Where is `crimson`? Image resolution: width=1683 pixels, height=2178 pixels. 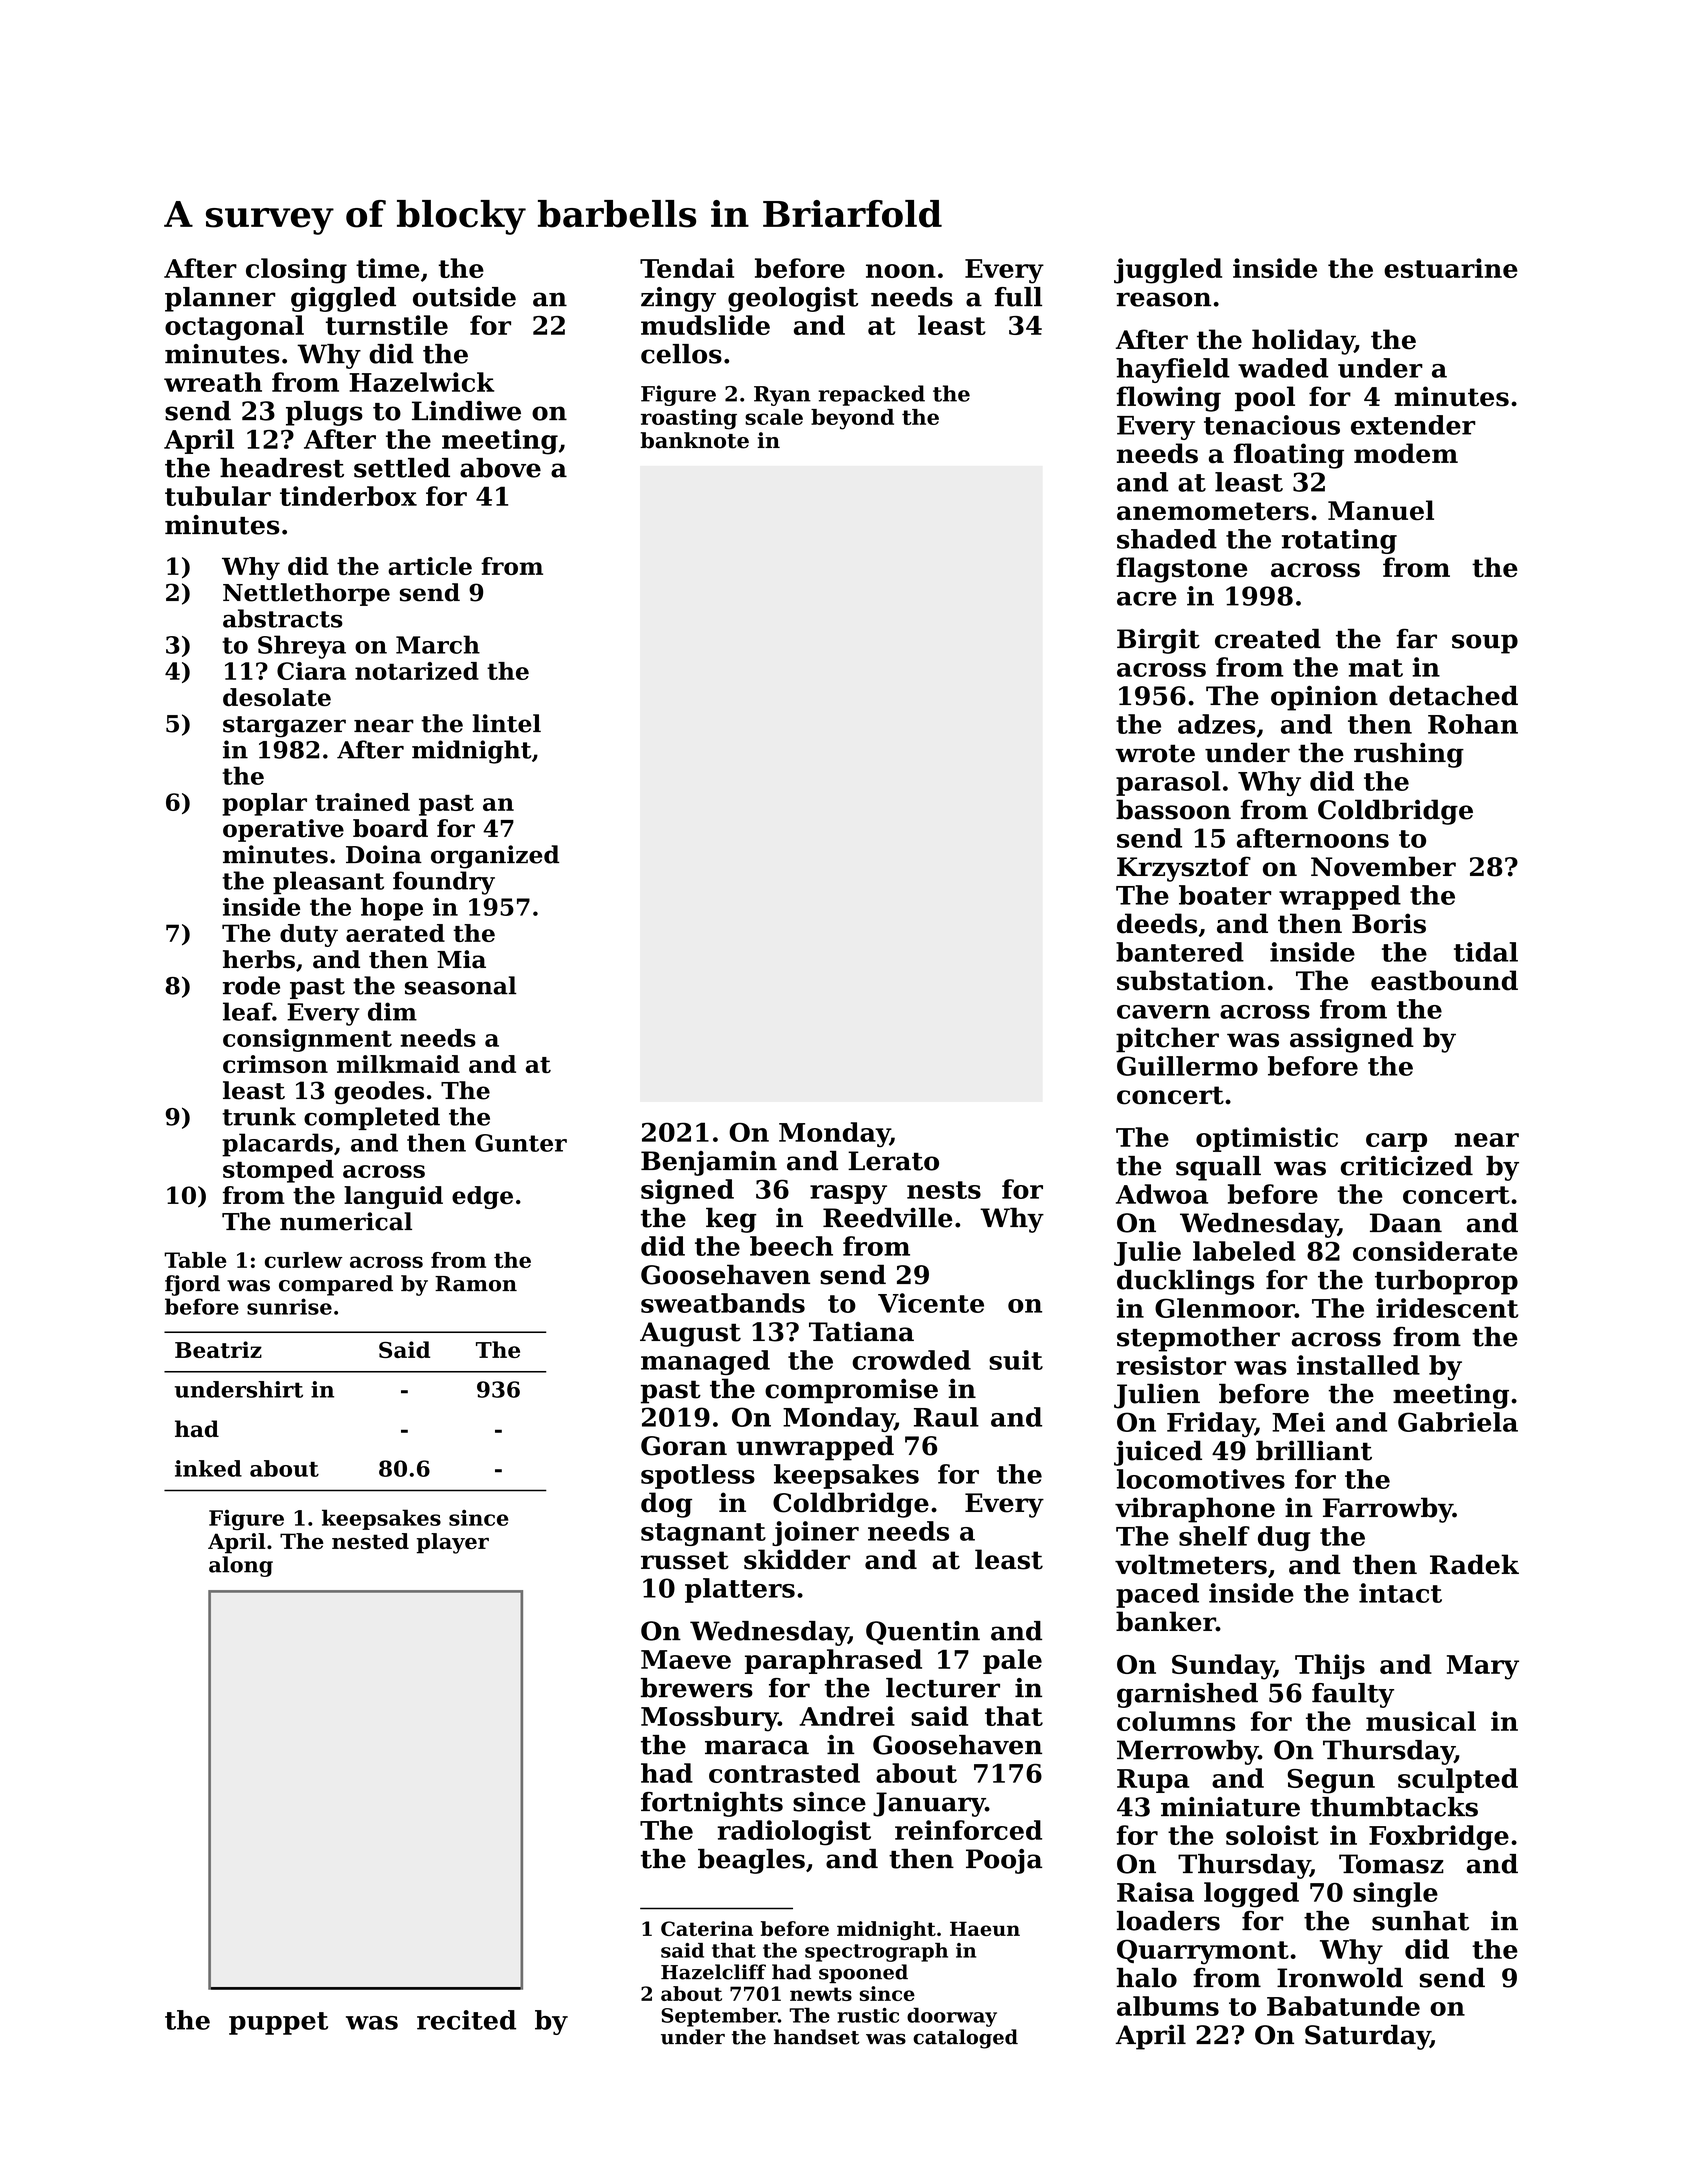 crimson is located at coordinates (275, 1064).
